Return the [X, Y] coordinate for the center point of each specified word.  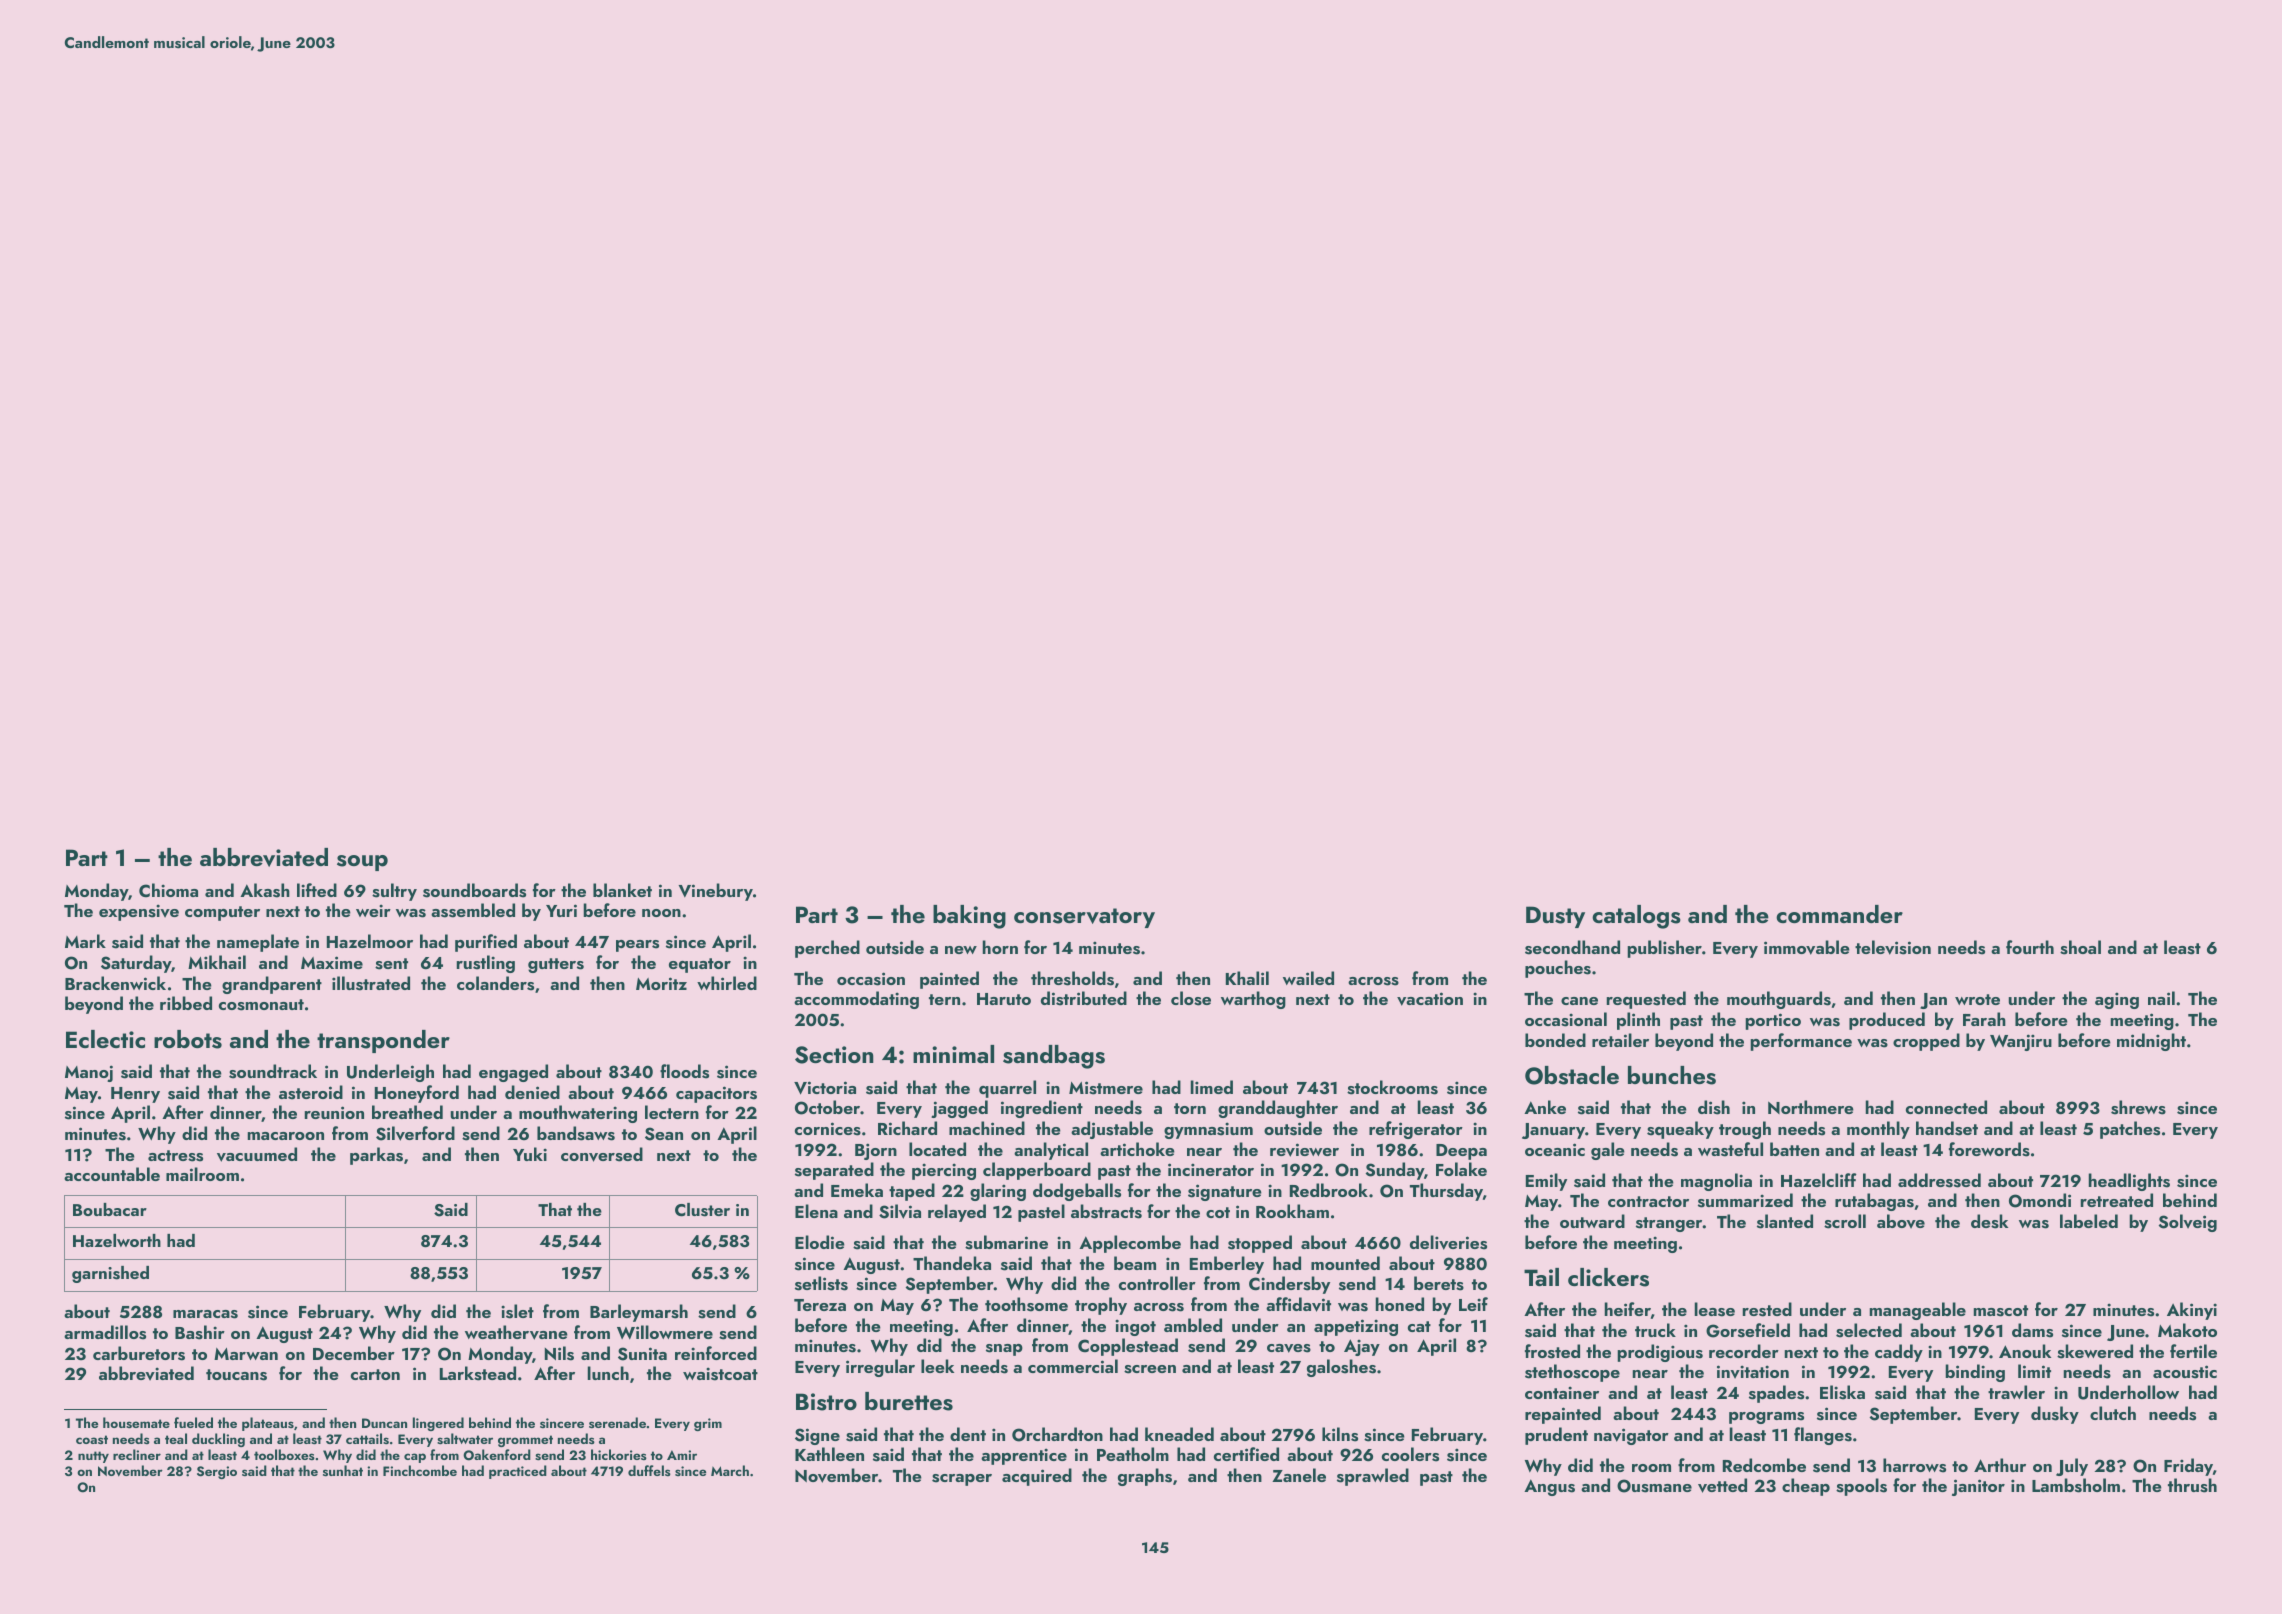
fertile [2193, 1351]
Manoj [89, 1073]
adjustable [1112, 1130]
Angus [1549, 1487]
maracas [205, 1314]
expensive [139, 912]
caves [1289, 1348]
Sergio [217, 1472]
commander [1839, 914]
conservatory [1084, 918]
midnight [2151, 1042]
